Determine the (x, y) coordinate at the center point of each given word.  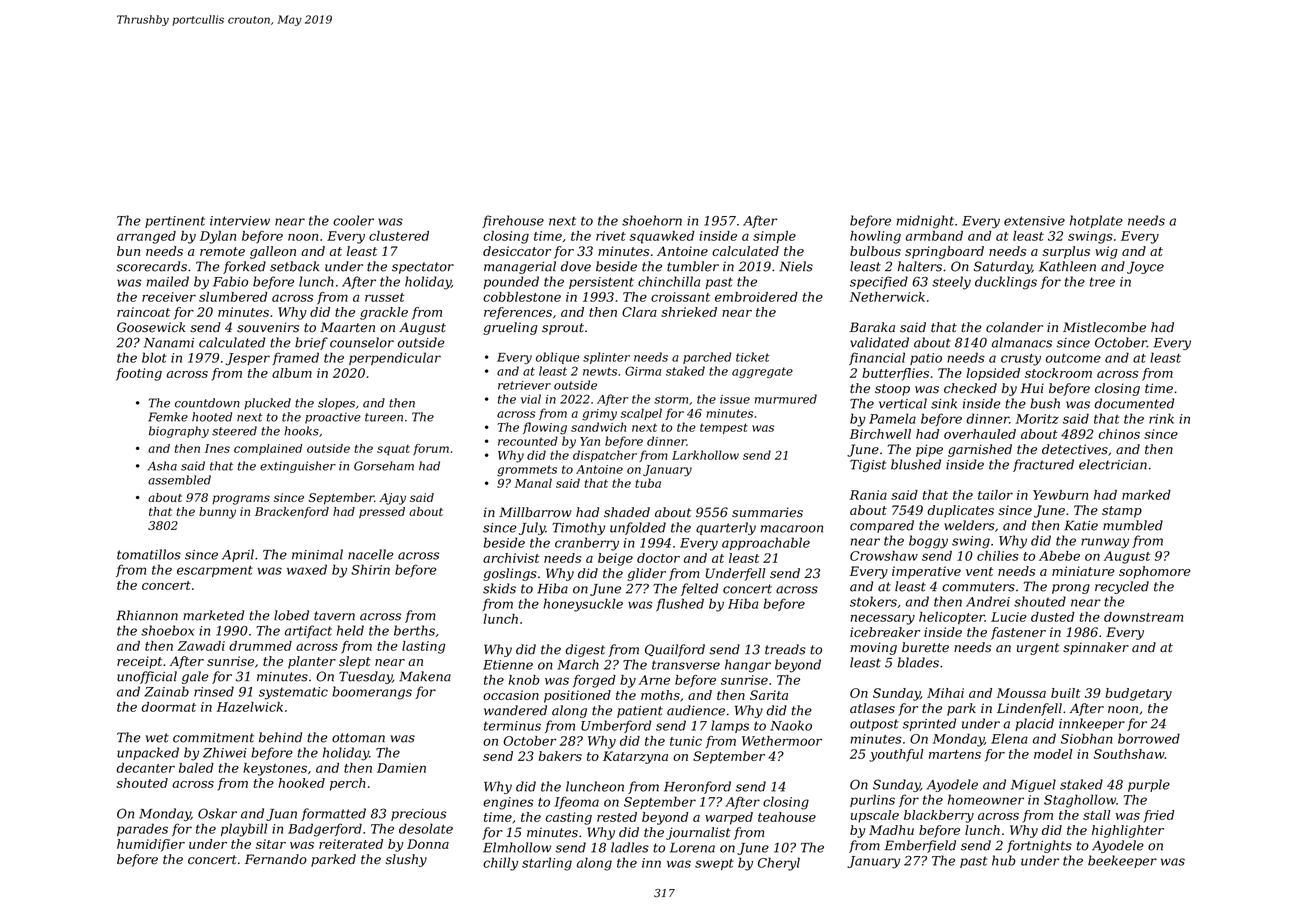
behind (280, 737)
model (1053, 754)
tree (1102, 282)
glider (647, 574)
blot (154, 357)
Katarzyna (635, 757)
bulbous (875, 251)
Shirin (370, 569)
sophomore (1155, 572)
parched (707, 358)
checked (970, 388)
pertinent (175, 222)
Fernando (276, 859)
